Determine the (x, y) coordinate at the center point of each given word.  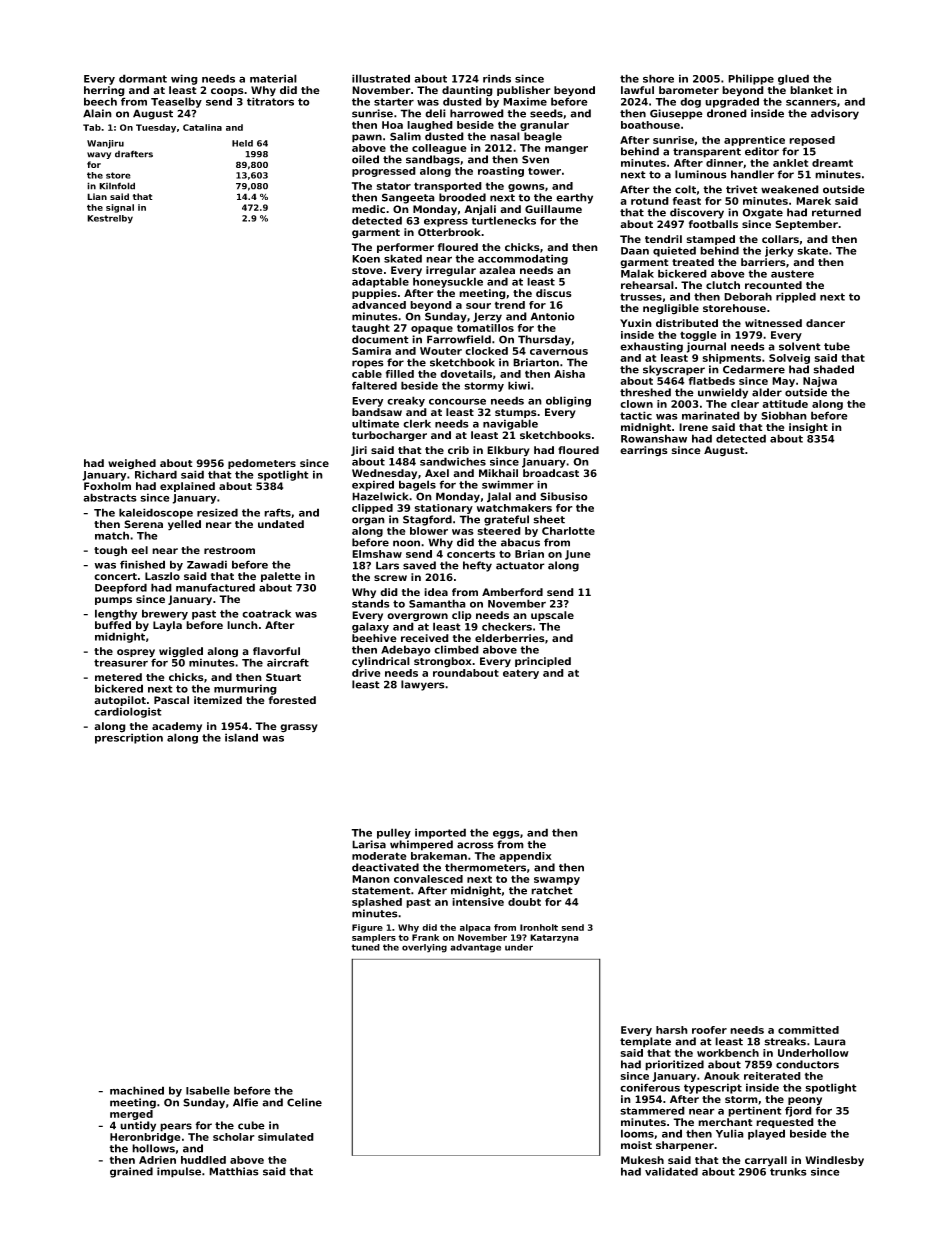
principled (543, 662)
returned (836, 212)
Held (242, 143)
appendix (525, 857)
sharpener (685, 1146)
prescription (129, 738)
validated (671, 1171)
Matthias (234, 1171)
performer (405, 248)
